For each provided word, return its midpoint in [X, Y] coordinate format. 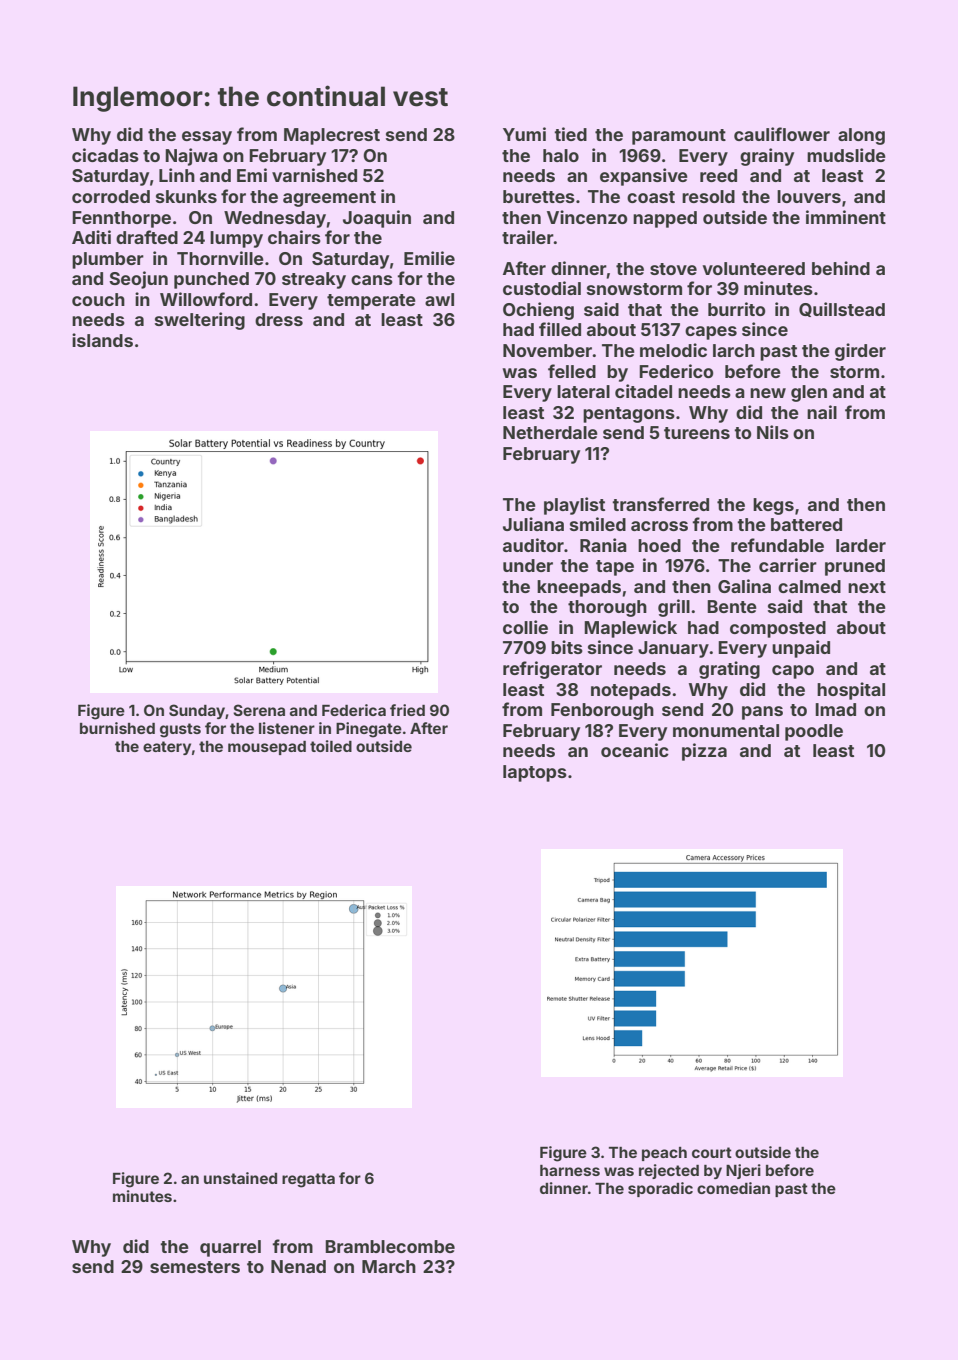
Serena [259, 710]
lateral [583, 391]
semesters [195, 1267]
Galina [744, 586]
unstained [240, 1178]
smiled [598, 524]
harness [570, 1170]
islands [102, 340]
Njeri [743, 1171]
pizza [704, 752]
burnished [117, 728]
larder [861, 545]
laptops [535, 773]
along [861, 136]
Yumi [524, 134]
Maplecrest [332, 136]
